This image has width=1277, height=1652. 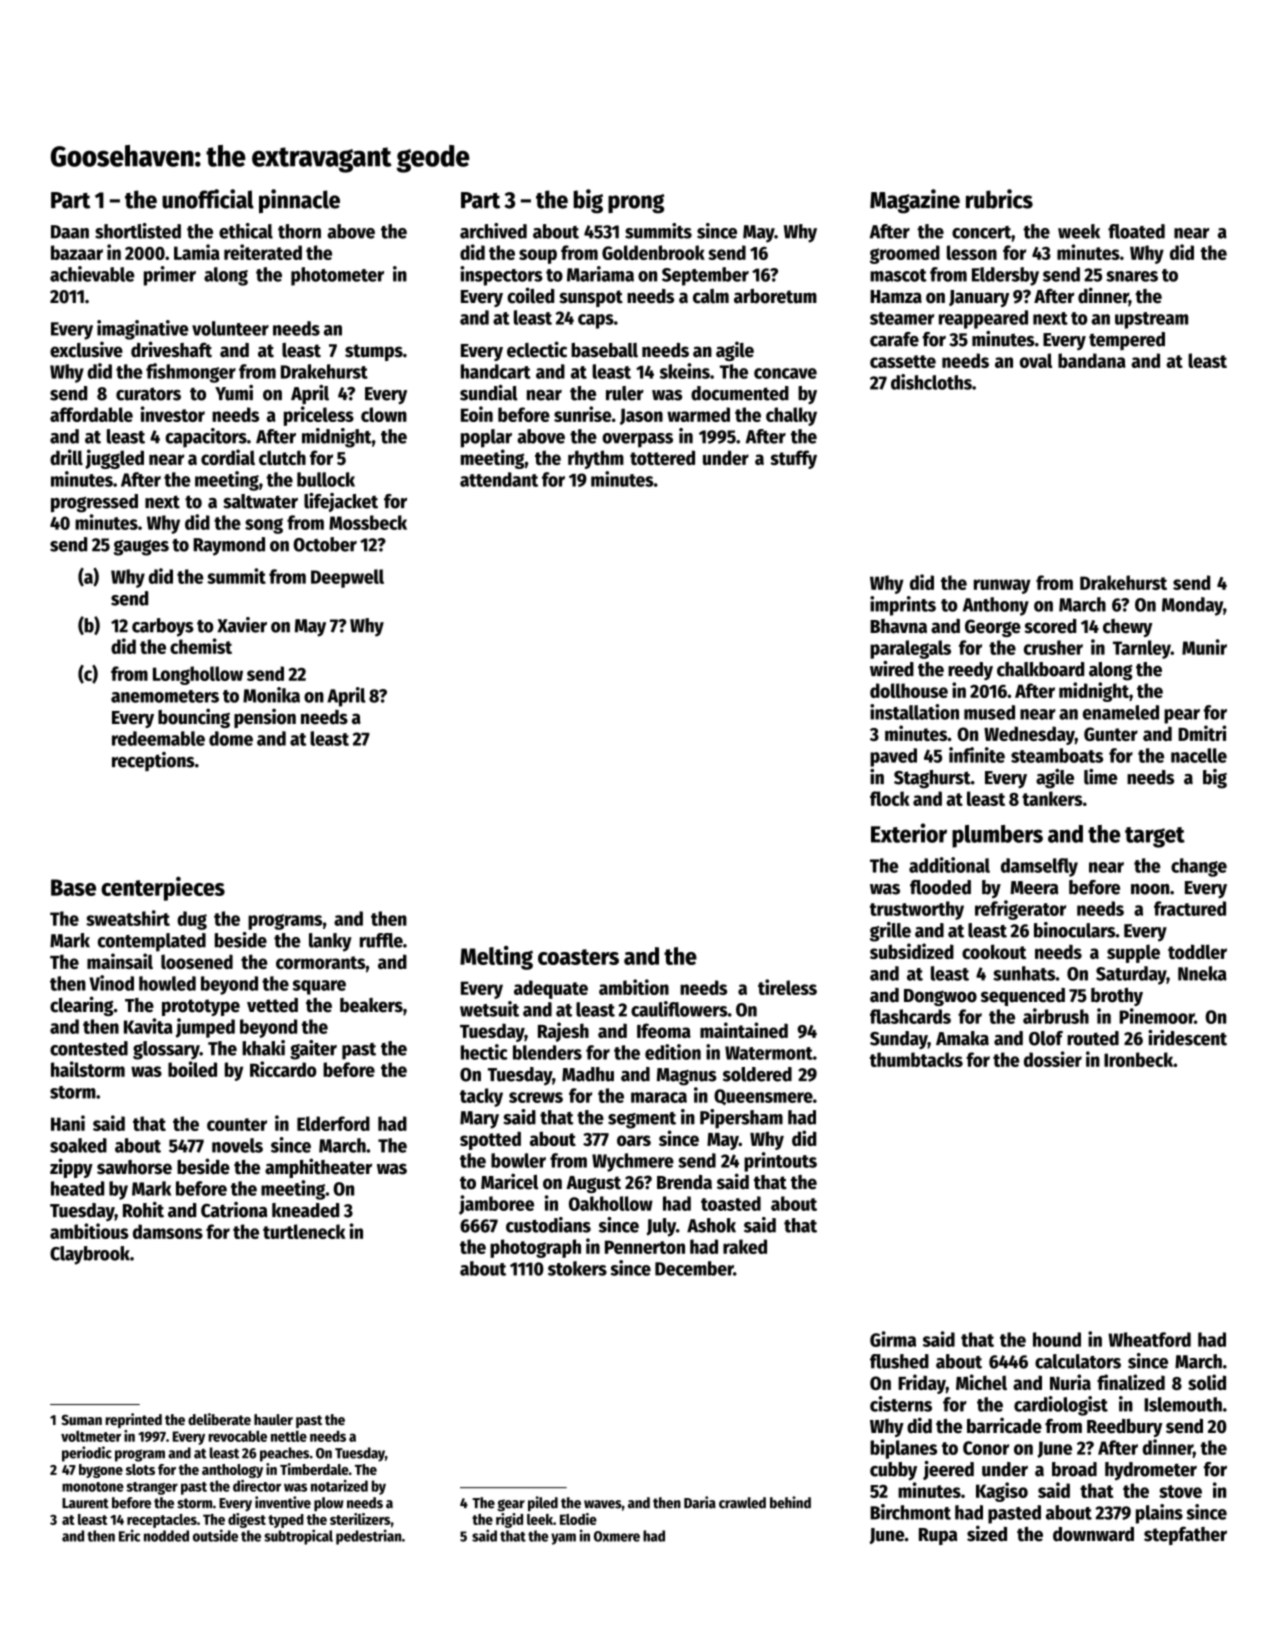 What do you see at coordinates (1092, 360) in the image?
I see `bandana` at bounding box center [1092, 360].
